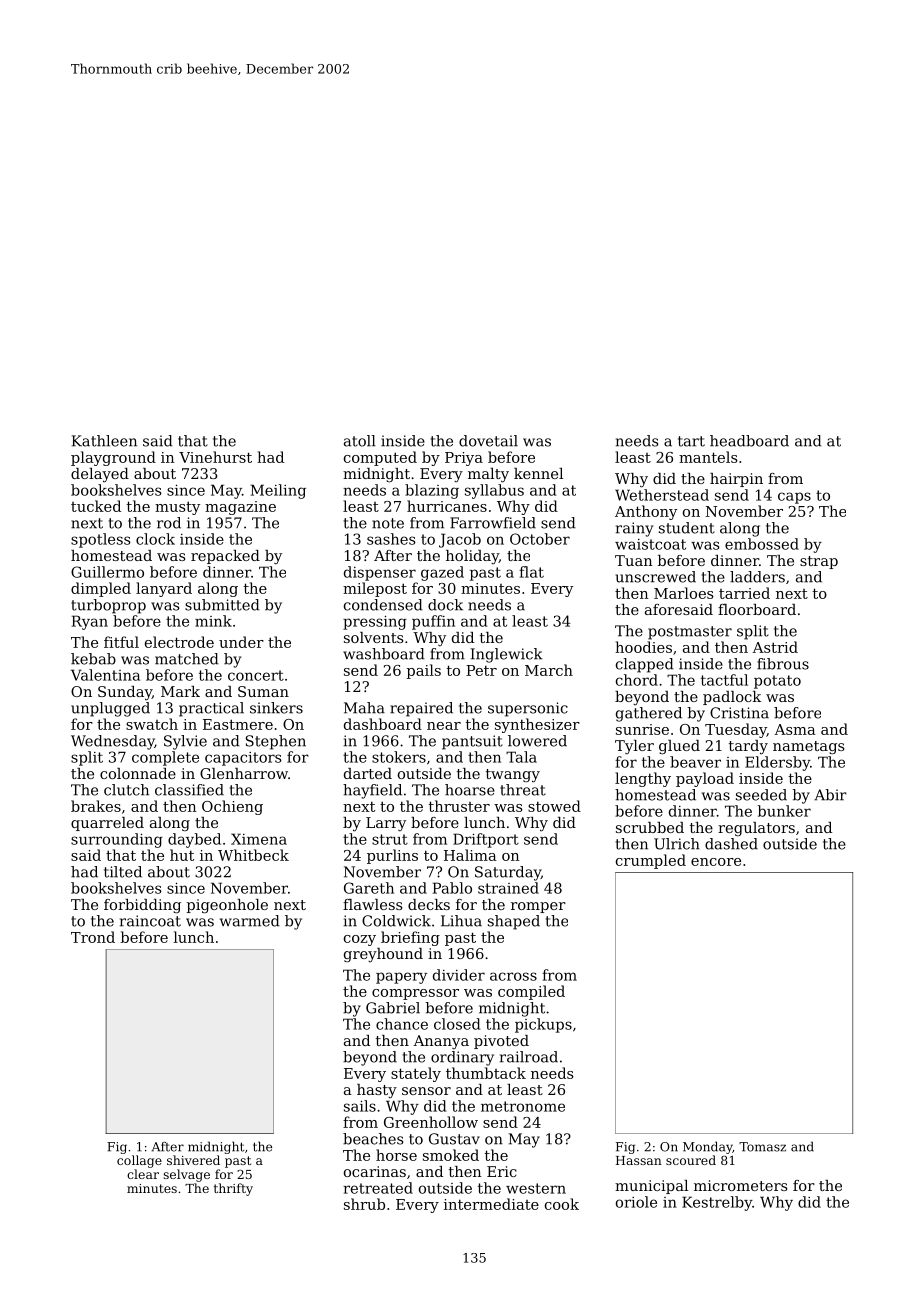 Image resolution: width=924 pixels, height=1308 pixels. Describe the element at coordinates (749, 441) in the page. I see `headboard` at that location.
